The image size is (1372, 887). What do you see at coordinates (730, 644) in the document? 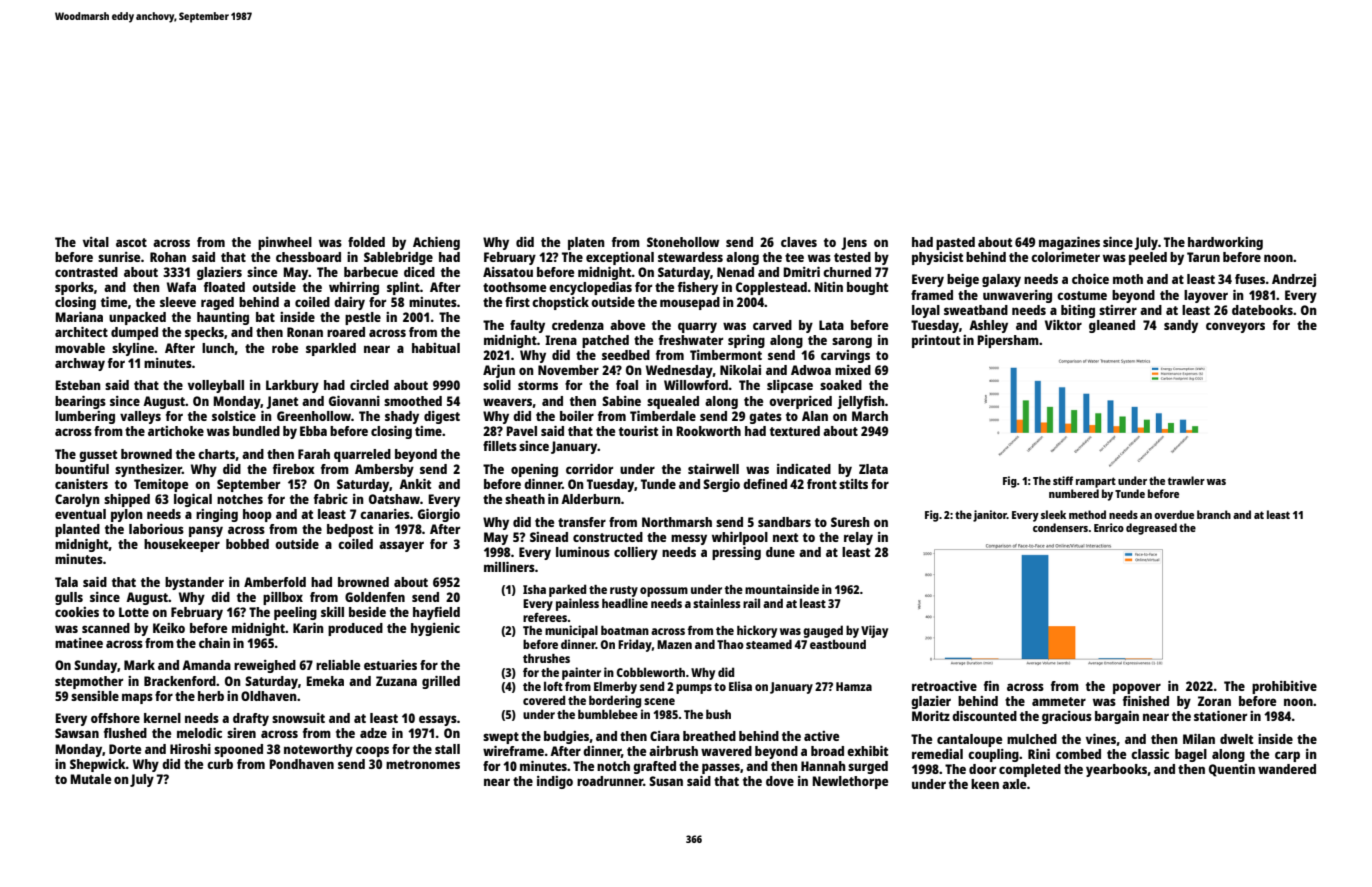
I see `Thao` at bounding box center [730, 644].
